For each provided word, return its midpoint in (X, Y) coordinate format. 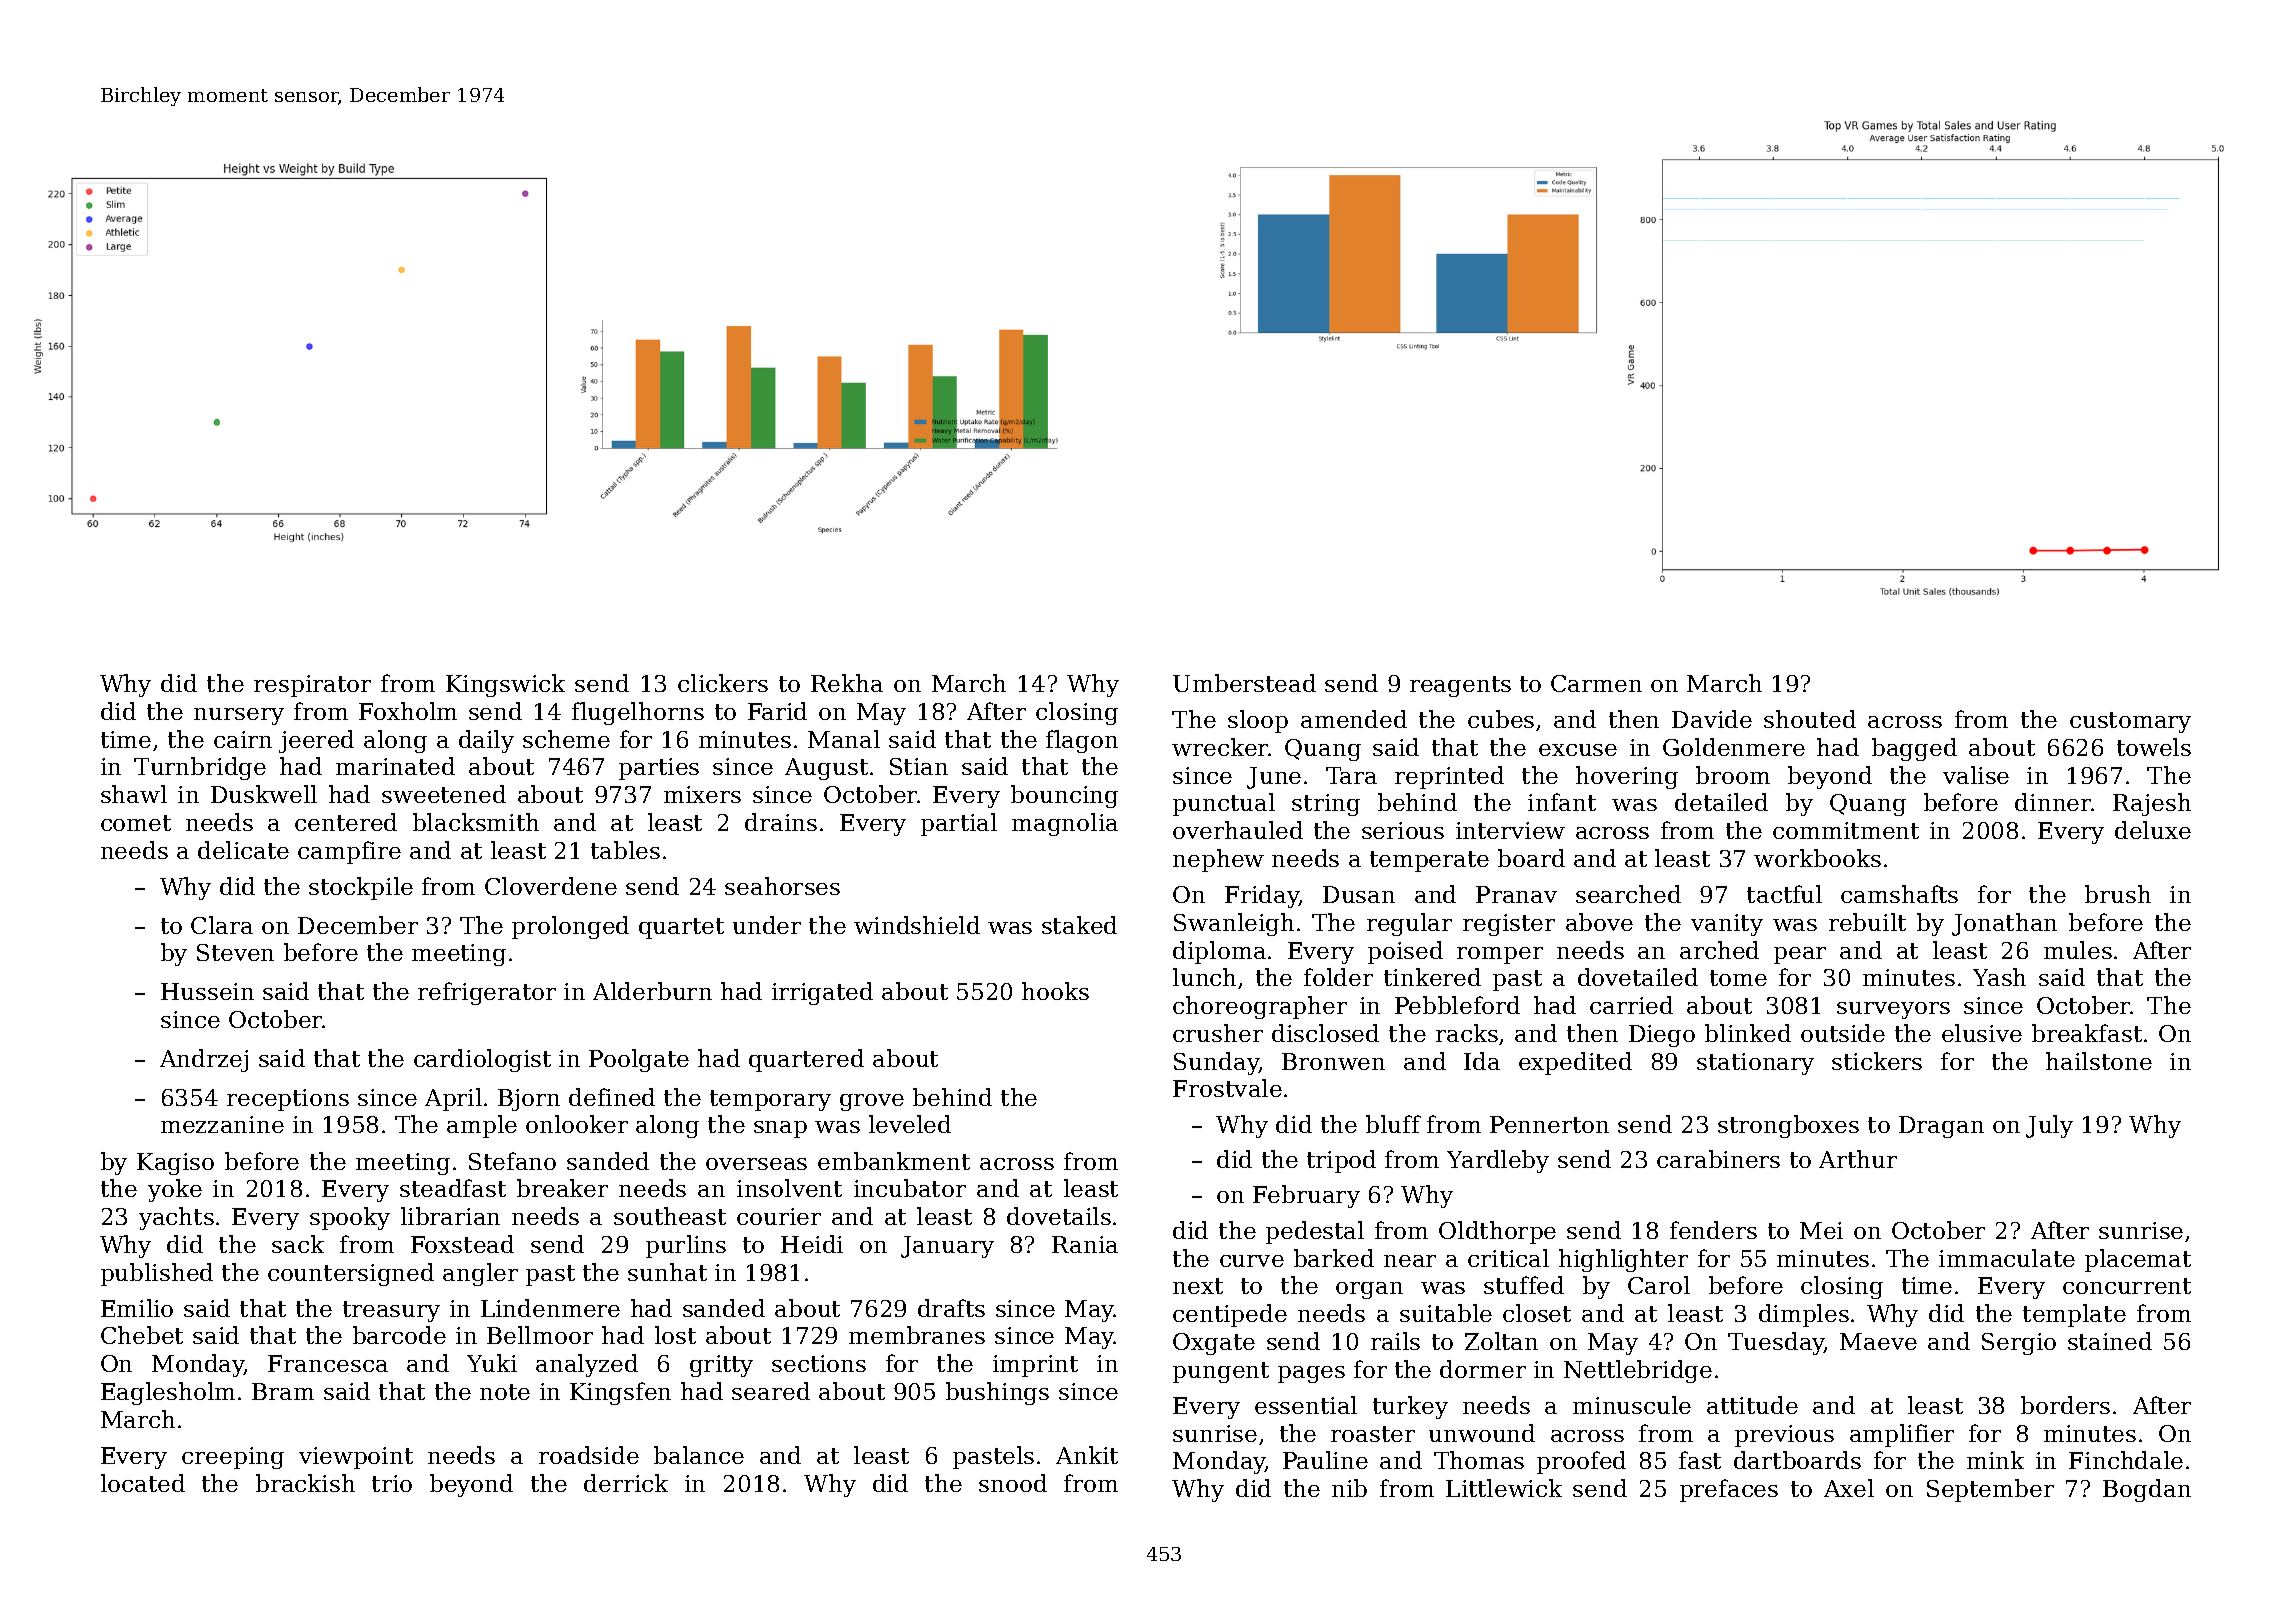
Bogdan (2147, 1490)
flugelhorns (638, 713)
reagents (1460, 686)
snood (1013, 1483)
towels (2154, 747)
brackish (305, 1483)
